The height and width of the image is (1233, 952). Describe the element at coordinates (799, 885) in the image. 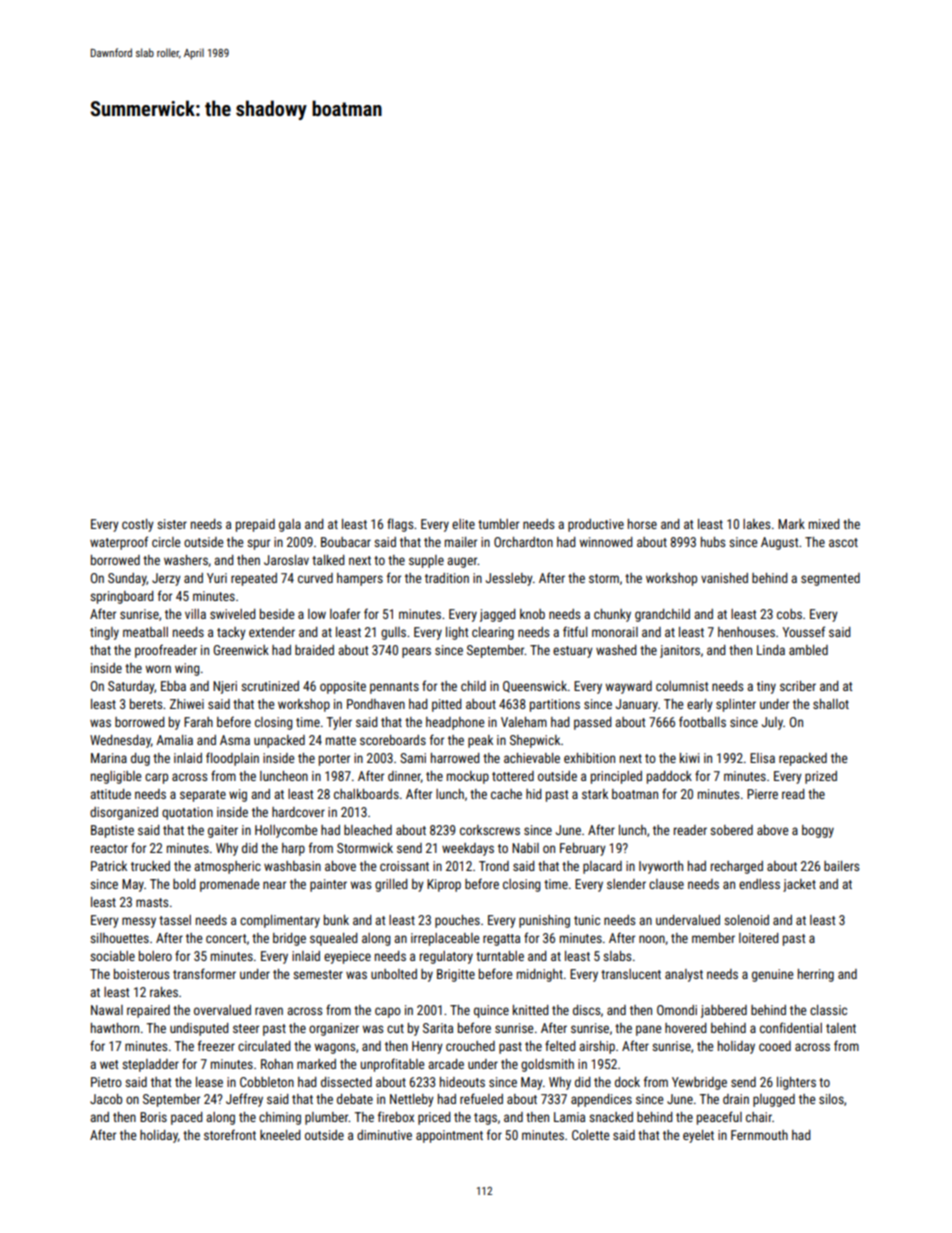

I see `jacket` at that location.
